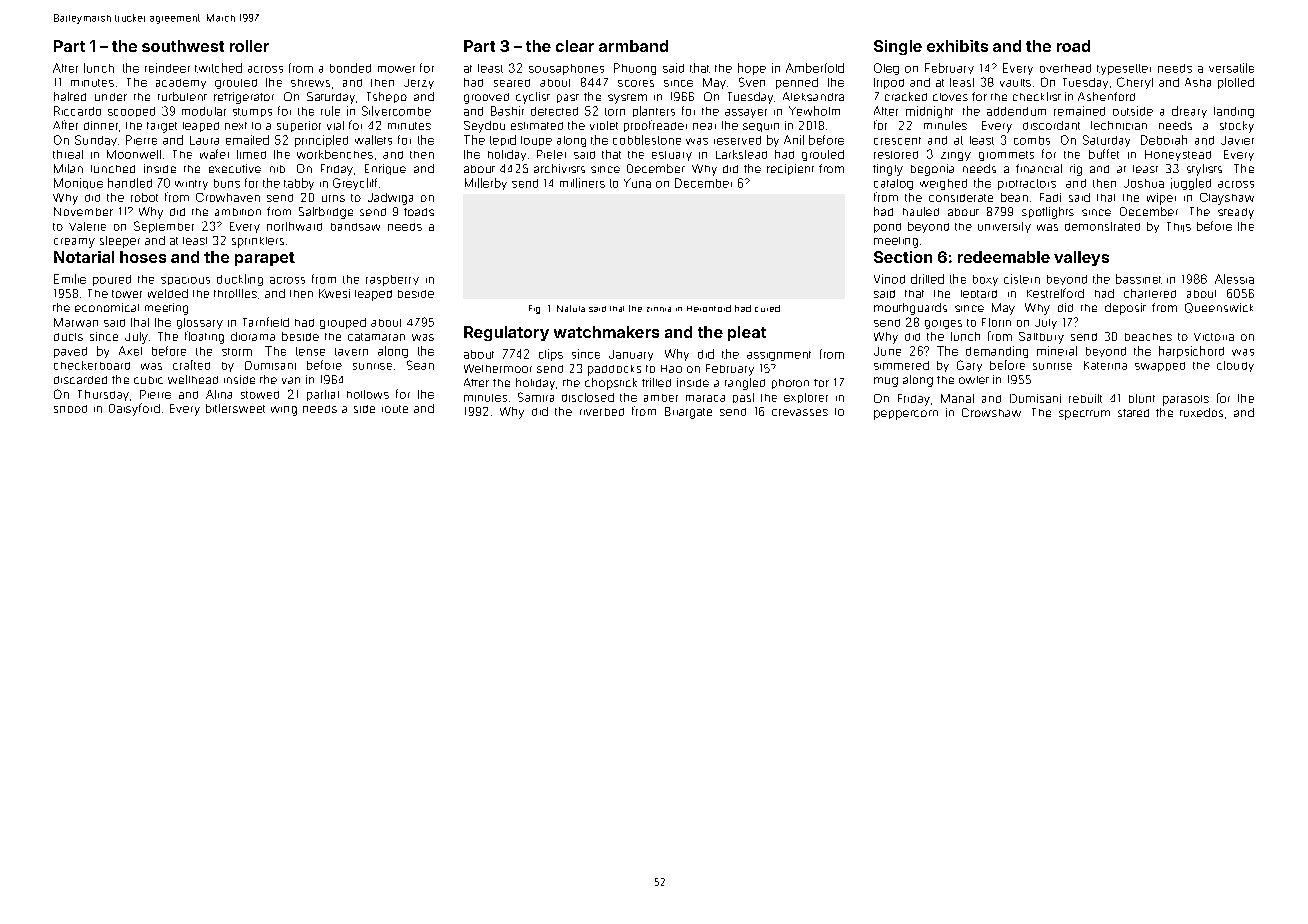 The width and height of the document is (1308, 924). I want to click on bean, so click(1014, 197).
